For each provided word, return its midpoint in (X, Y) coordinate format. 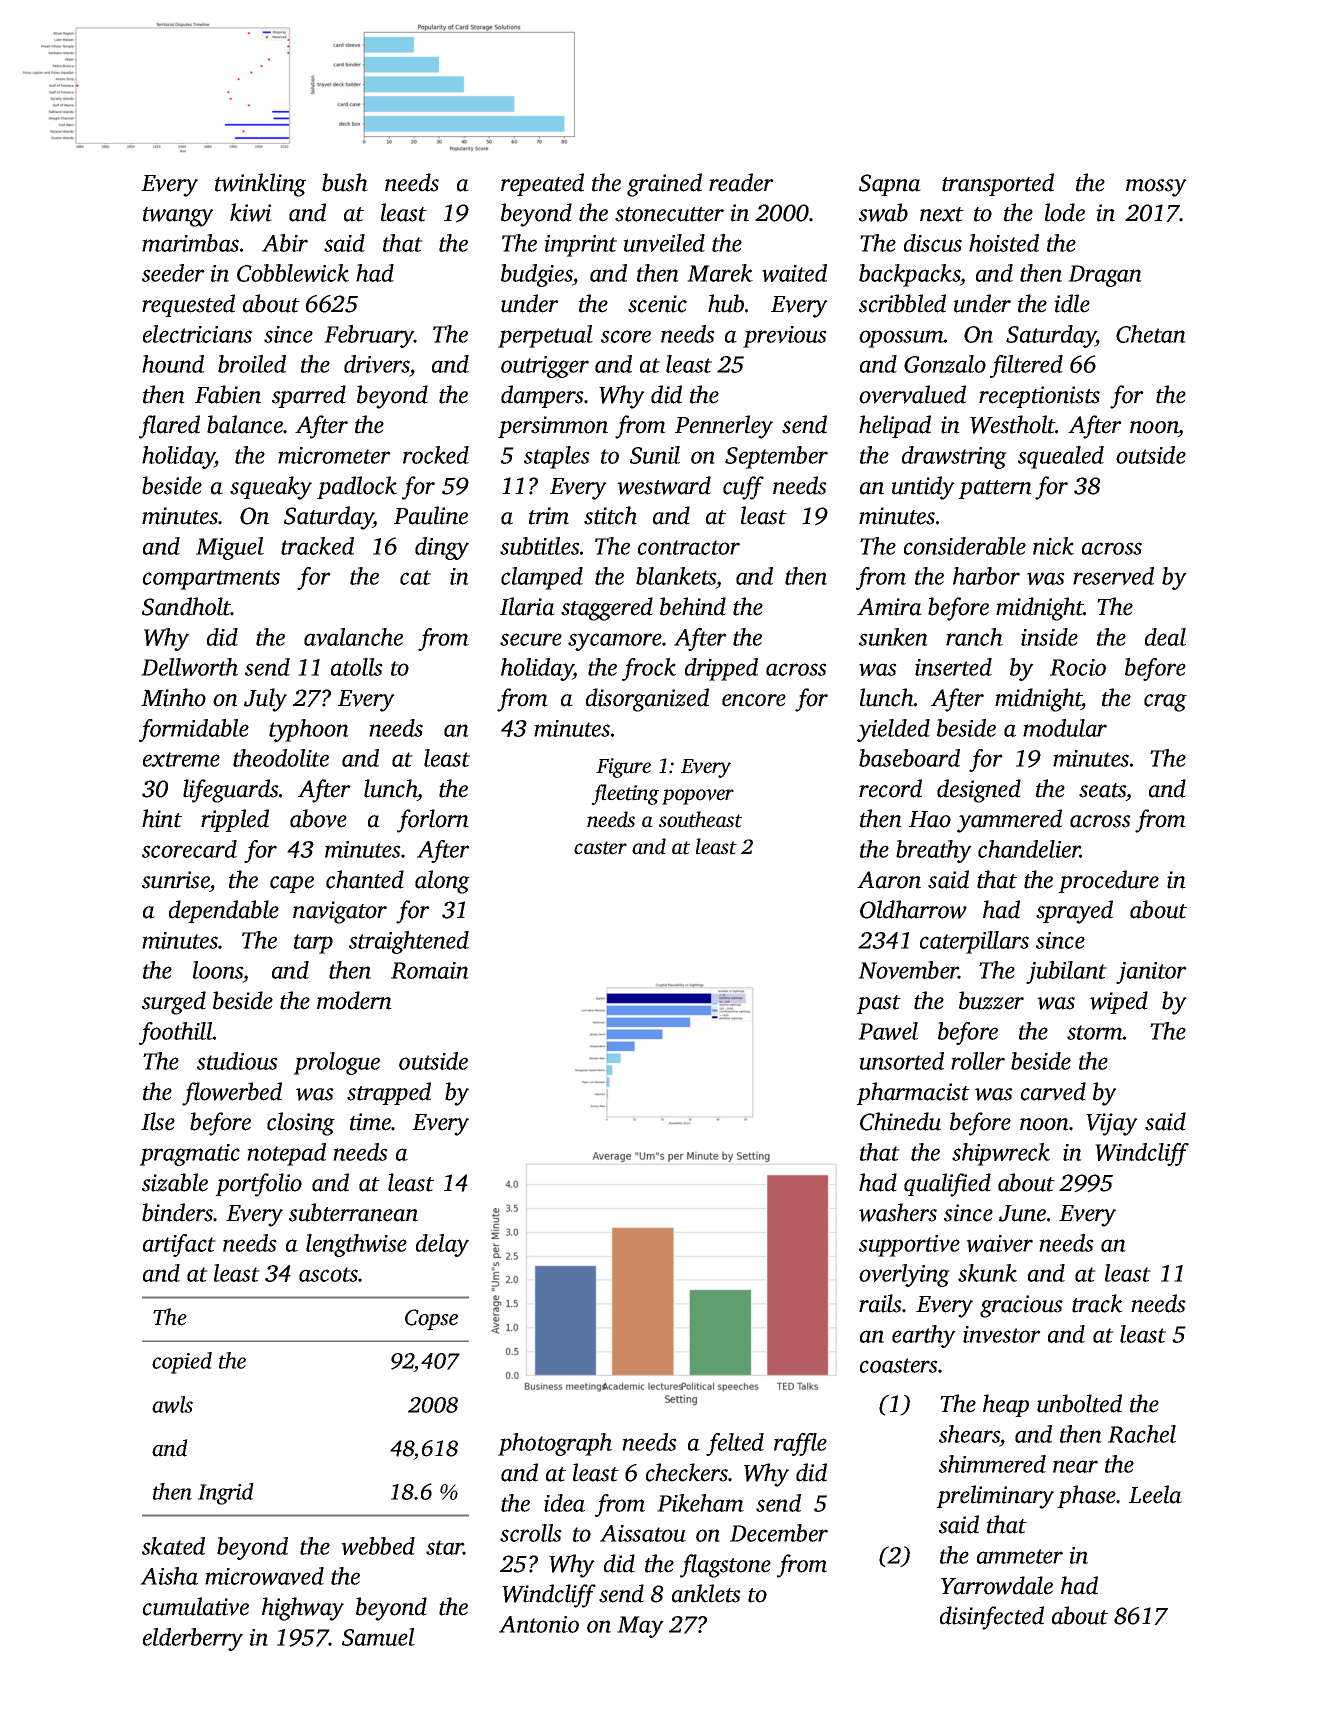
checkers (687, 1472)
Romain (430, 970)
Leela (1155, 1494)
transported (998, 184)
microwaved (264, 1576)
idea (564, 1503)
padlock (357, 487)
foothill (176, 1033)
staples (557, 457)
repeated (542, 184)
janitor (1151, 973)
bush (345, 182)
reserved (1113, 576)
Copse (431, 1319)
